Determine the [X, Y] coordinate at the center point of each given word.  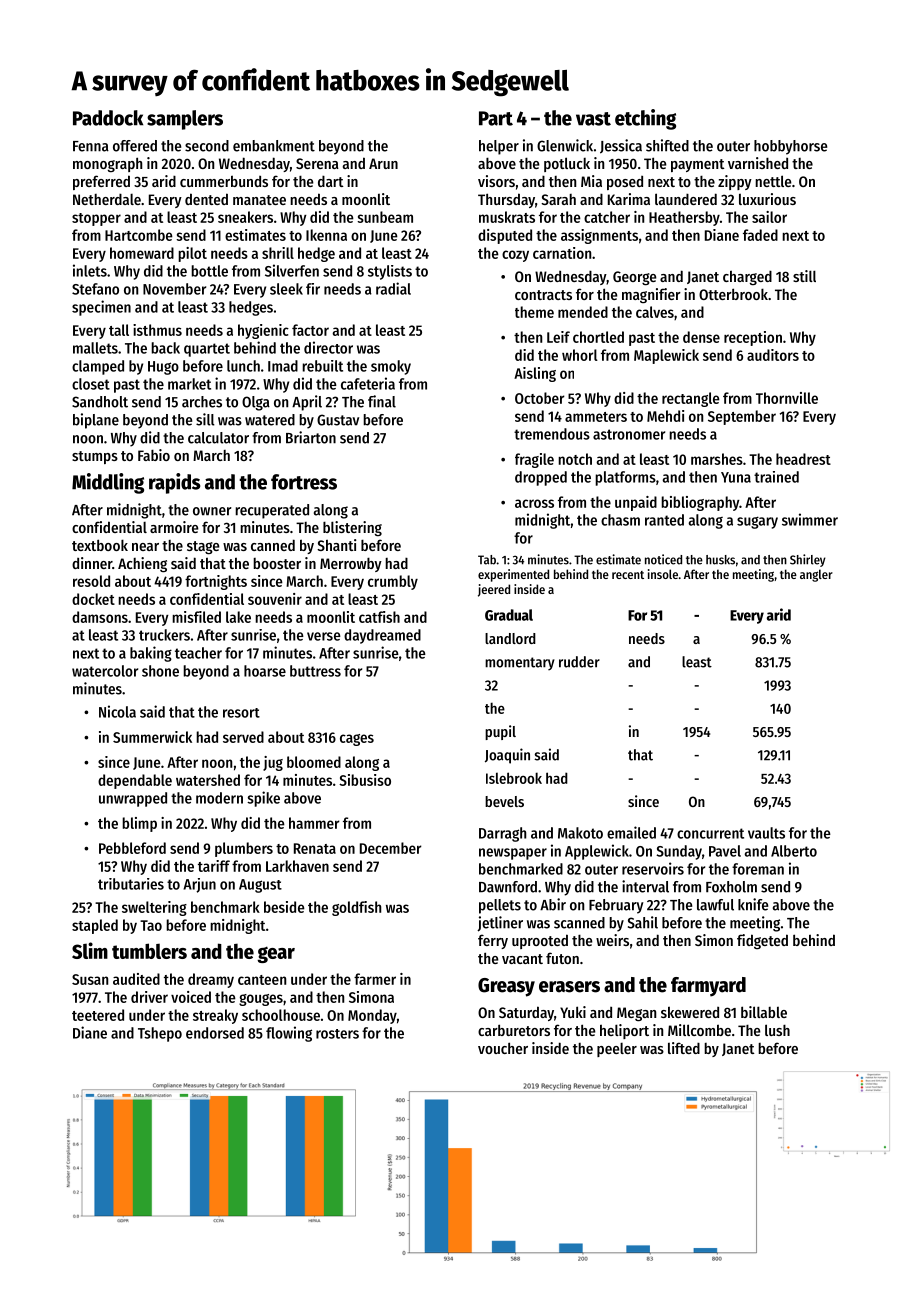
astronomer [629, 434]
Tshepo [160, 1034]
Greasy [506, 987]
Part [496, 118]
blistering [352, 528]
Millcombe [699, 1030]
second [207, 146]
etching [645, 119]
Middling [108, 483]
